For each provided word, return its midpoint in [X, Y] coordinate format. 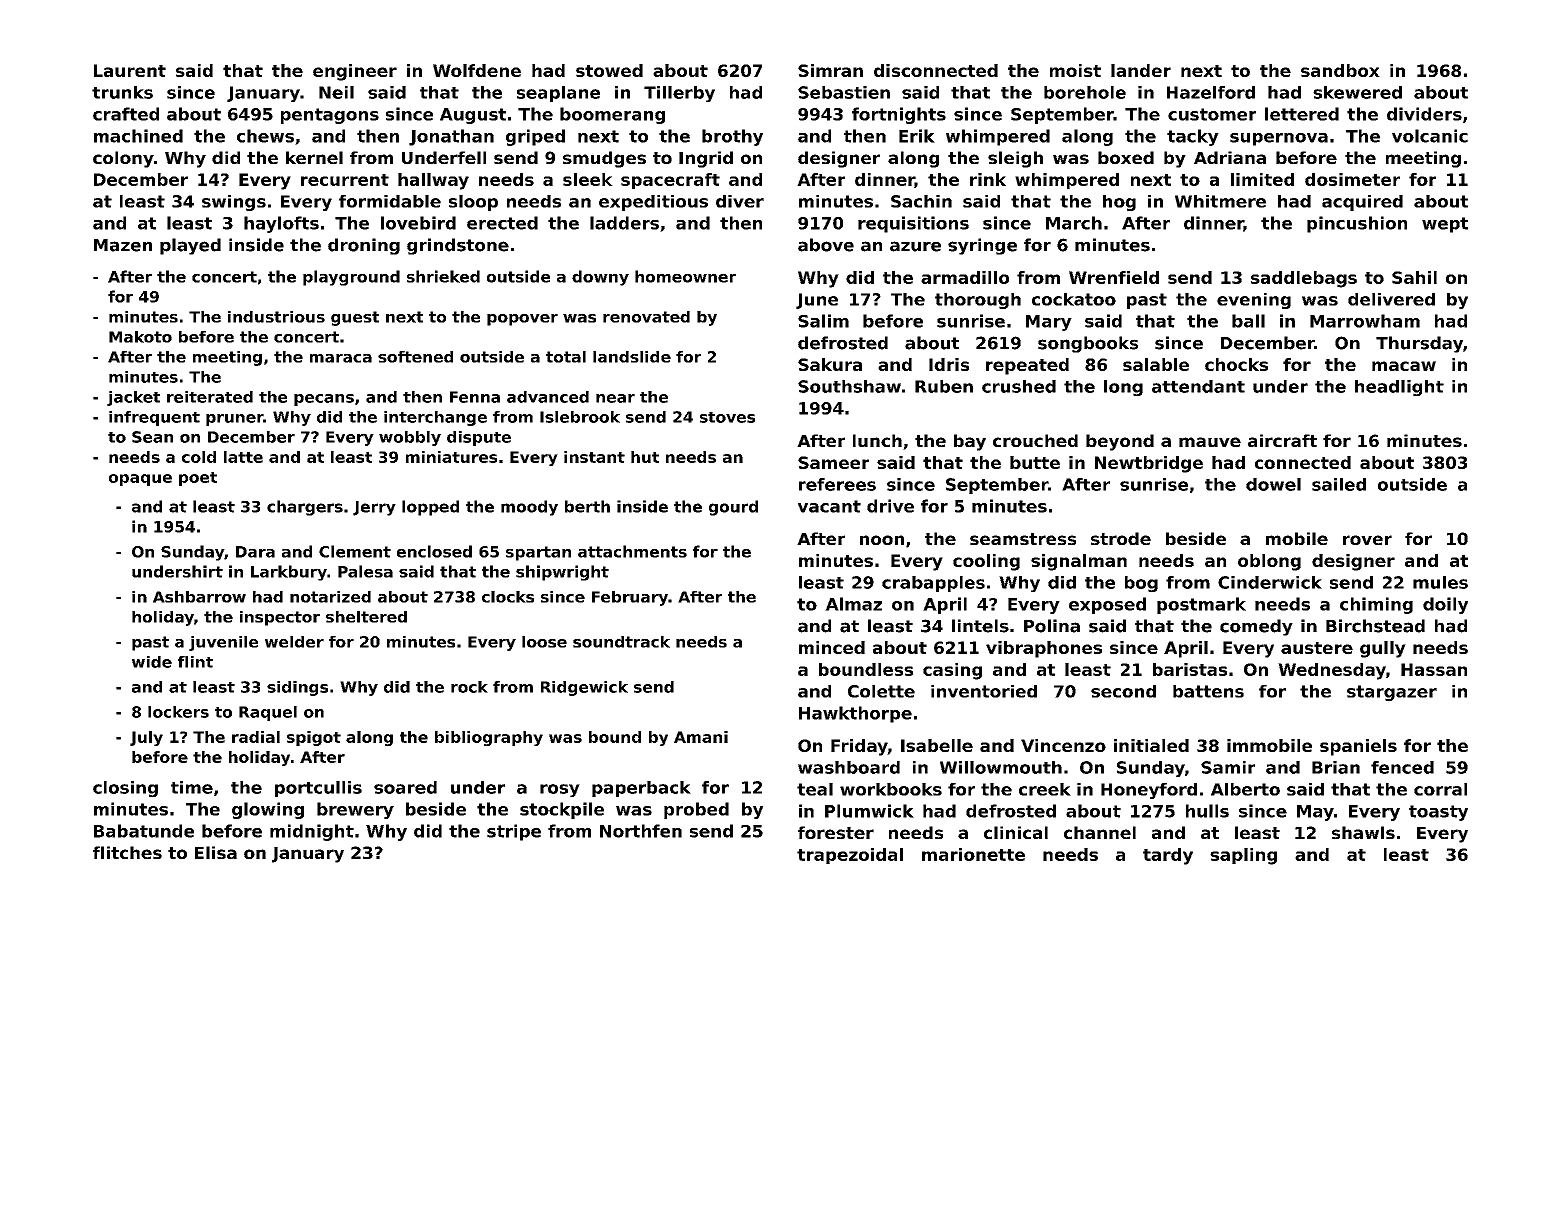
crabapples [933, 584]
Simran [830, 70]
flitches [127, 852]
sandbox [1340, 70]
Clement [355, 551]
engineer [355, 72]
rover [1367, 540]
